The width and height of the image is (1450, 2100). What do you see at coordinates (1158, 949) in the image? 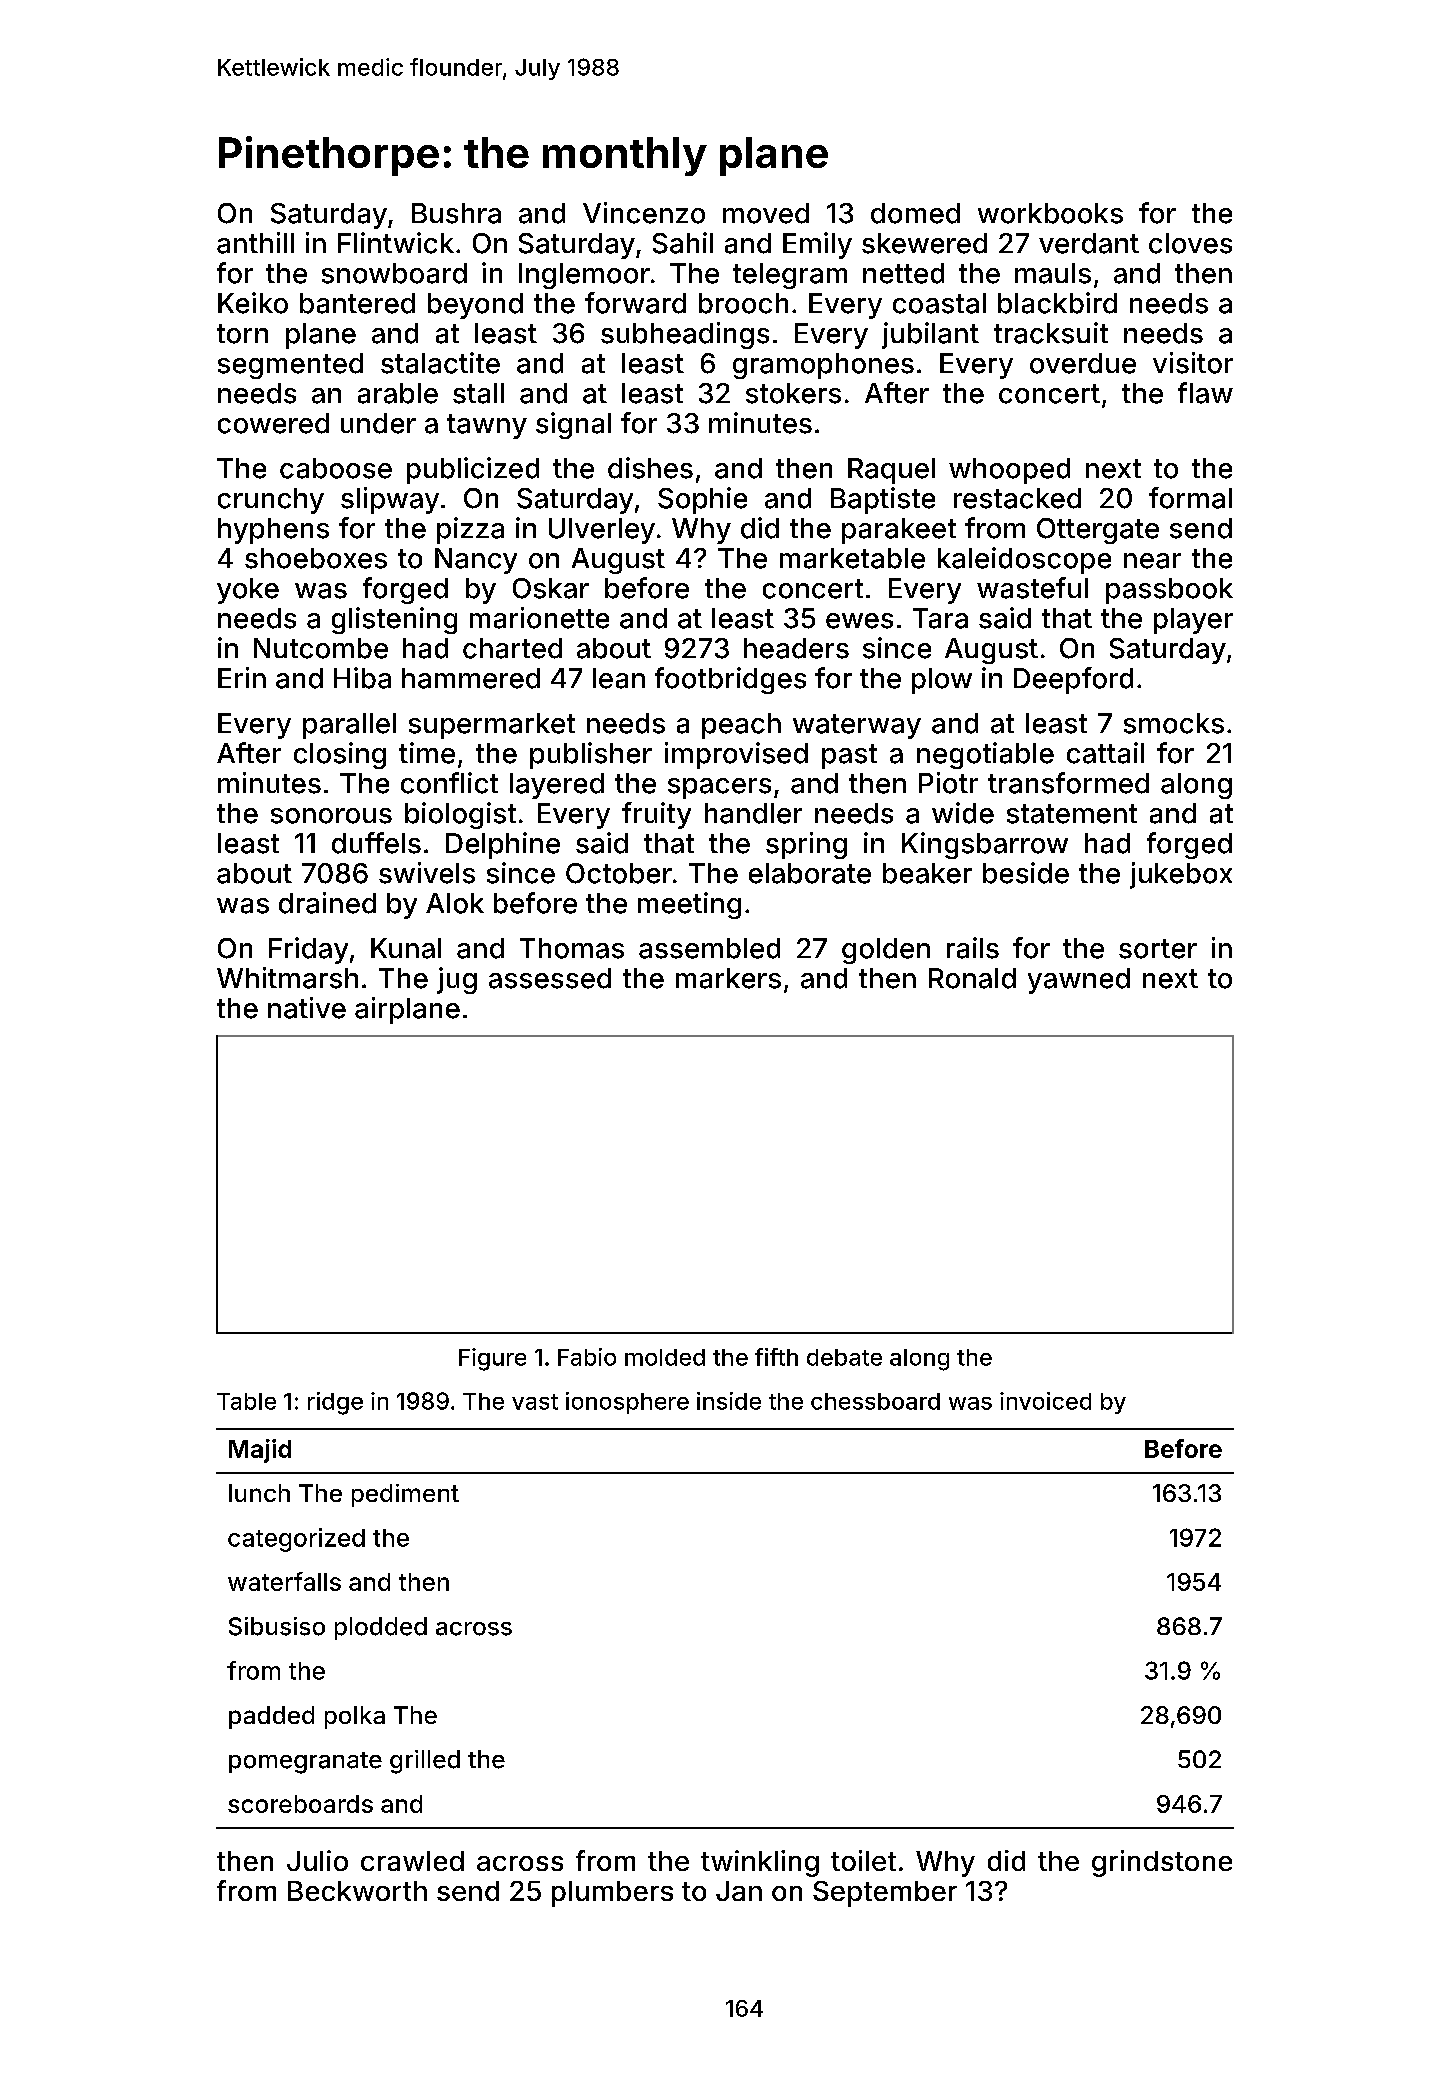
I see `sorter` at bounding box center [1158, 949].
